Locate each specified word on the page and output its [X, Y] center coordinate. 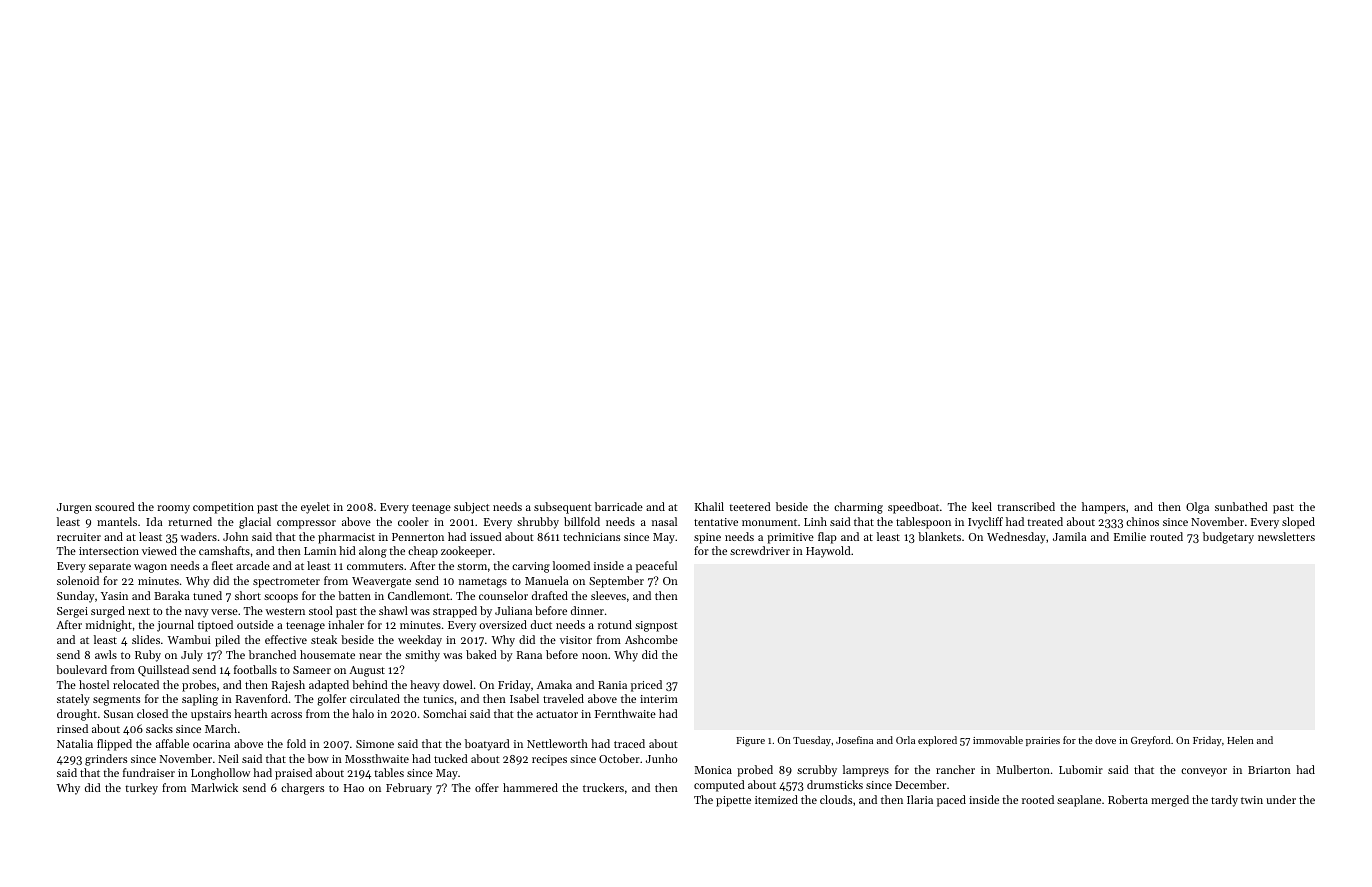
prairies [1043, 741]
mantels [117, 521]
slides [146, 639]
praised [293, 774]
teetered [750, 506]
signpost [656, 626]
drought [77, 715]
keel [982, 506]
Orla [905, 740]
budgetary [1228, 538]
